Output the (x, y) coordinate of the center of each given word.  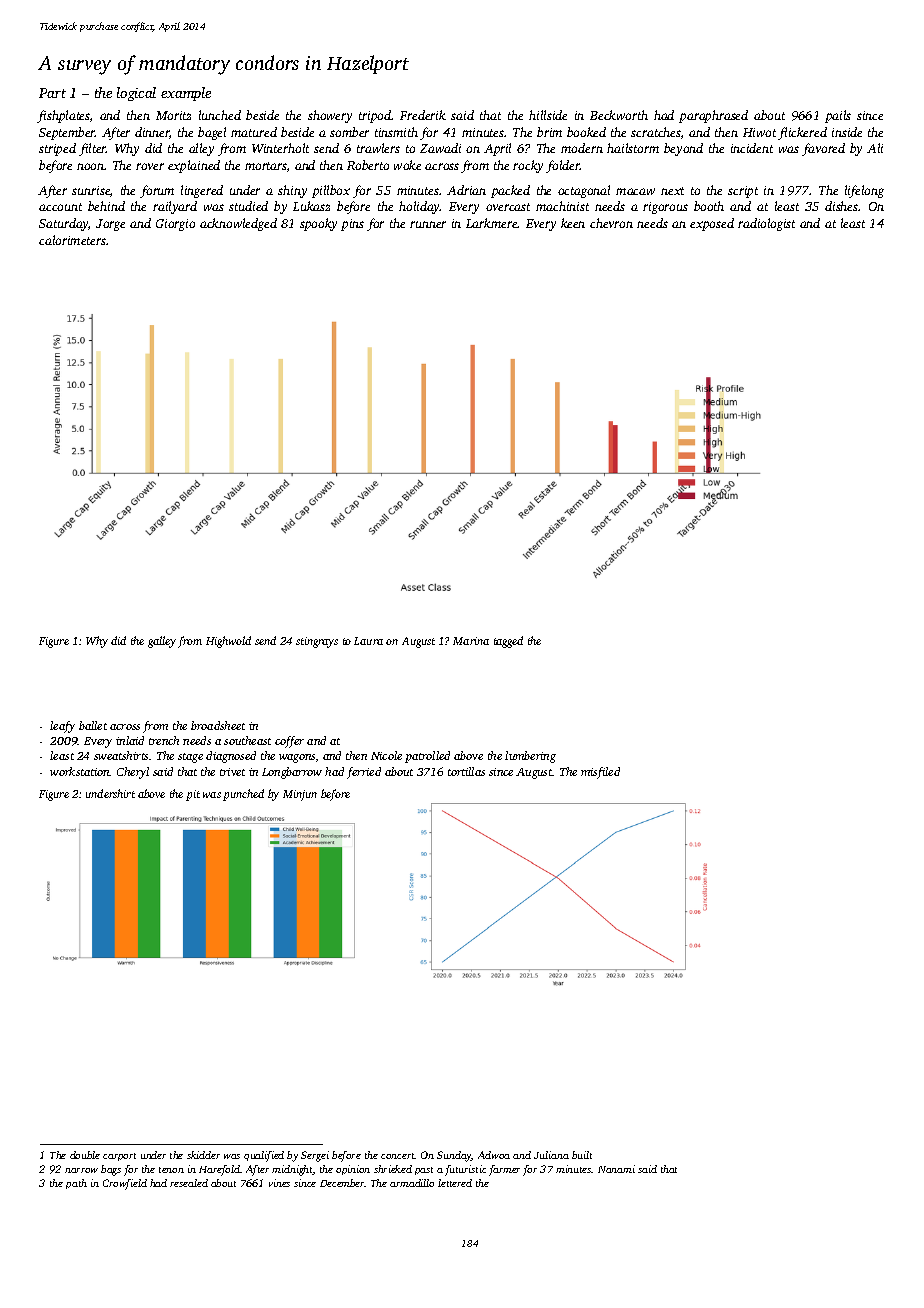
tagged (508, 642)
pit (193, 795)
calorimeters (72, 240)
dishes (841, 206)
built (582, 1155)
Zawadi (440, 148)
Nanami (616, 1169)
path (76, 1184)
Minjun (300, 795)
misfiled (600, 773)
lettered (455, 1183)
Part (52, 93)
